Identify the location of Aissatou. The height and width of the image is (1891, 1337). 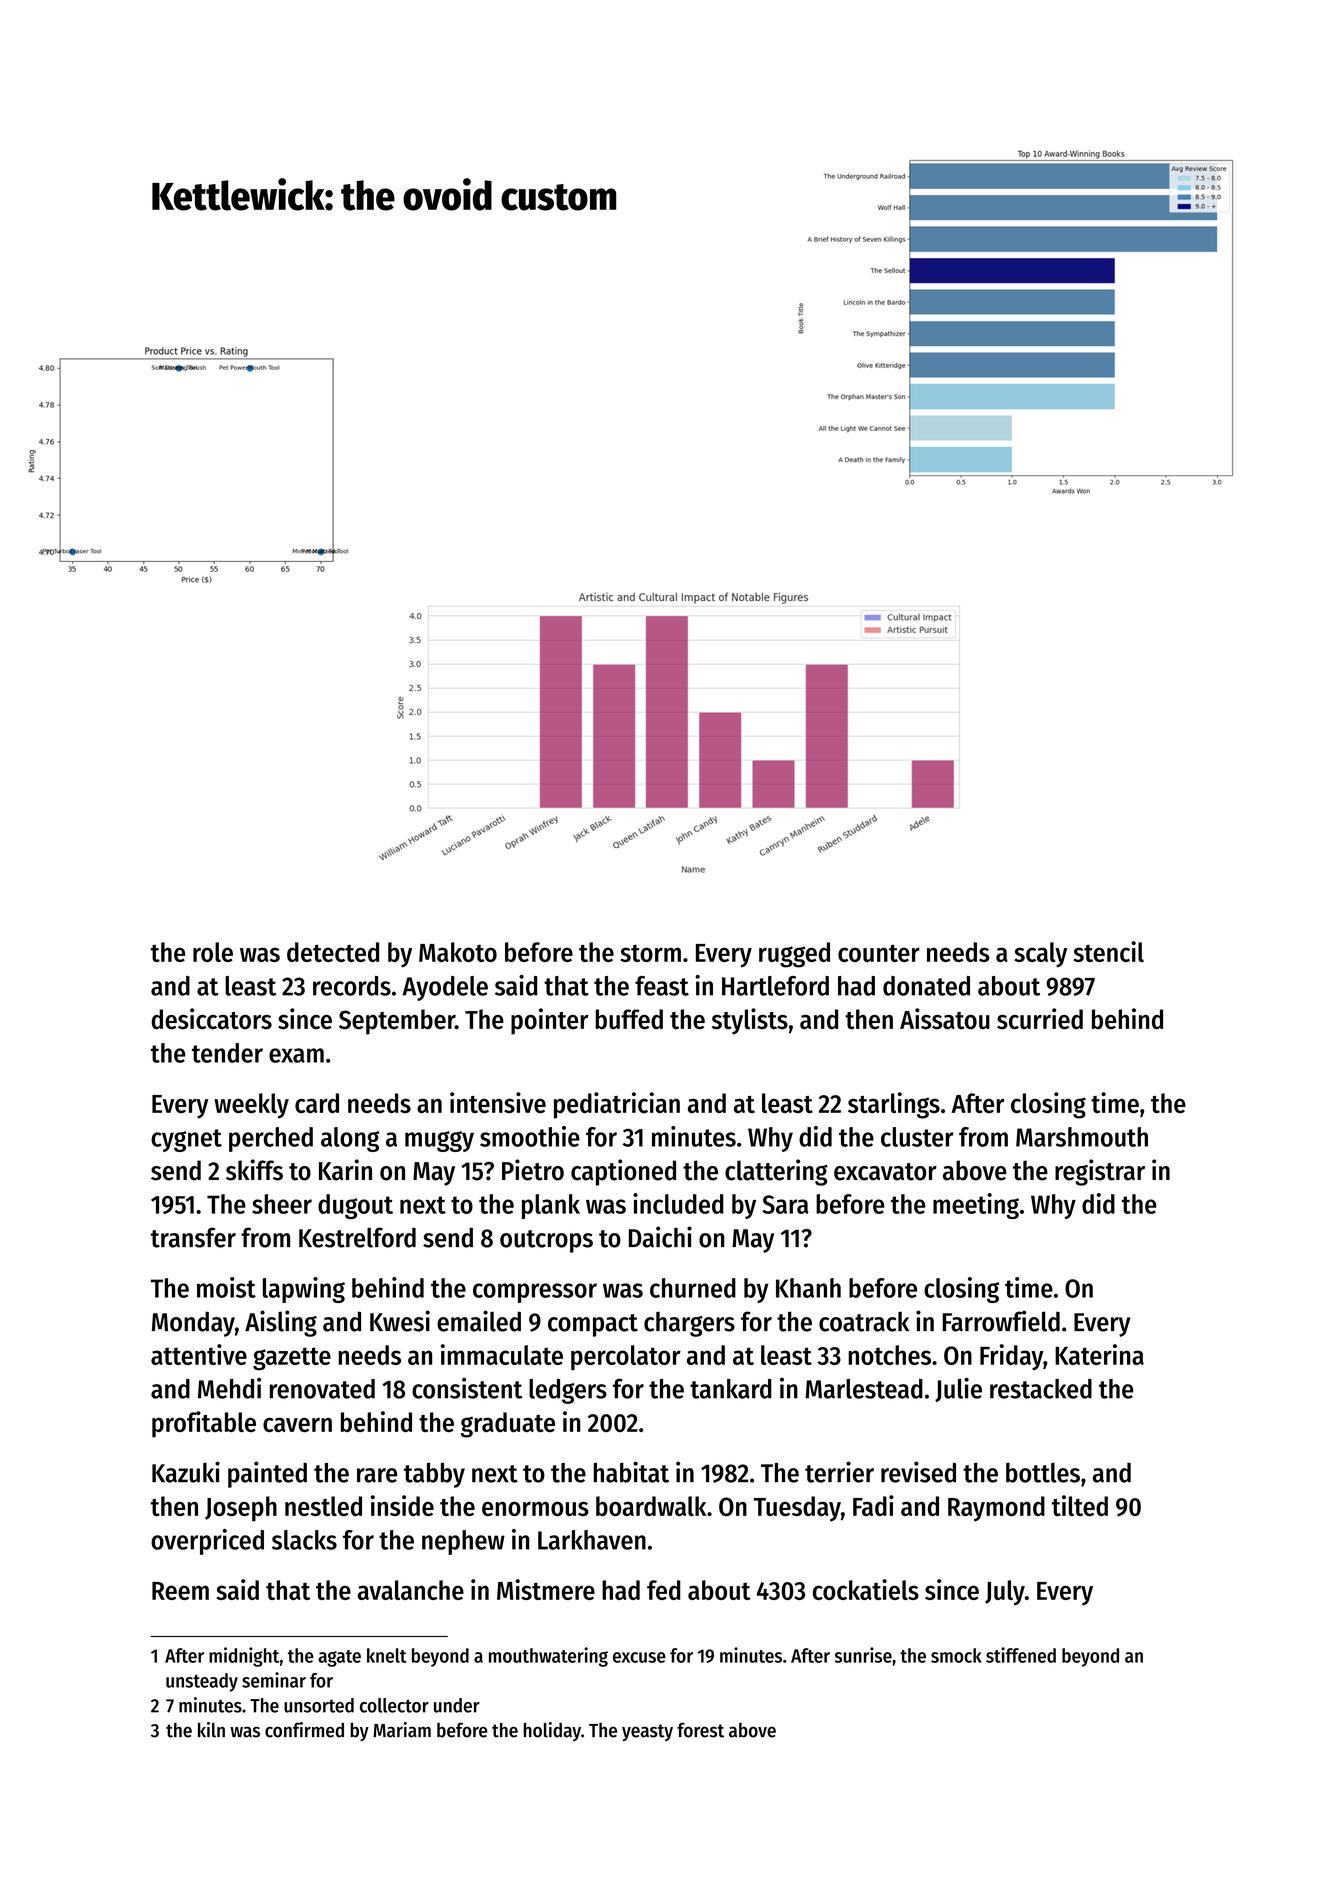
(945, 1019).
